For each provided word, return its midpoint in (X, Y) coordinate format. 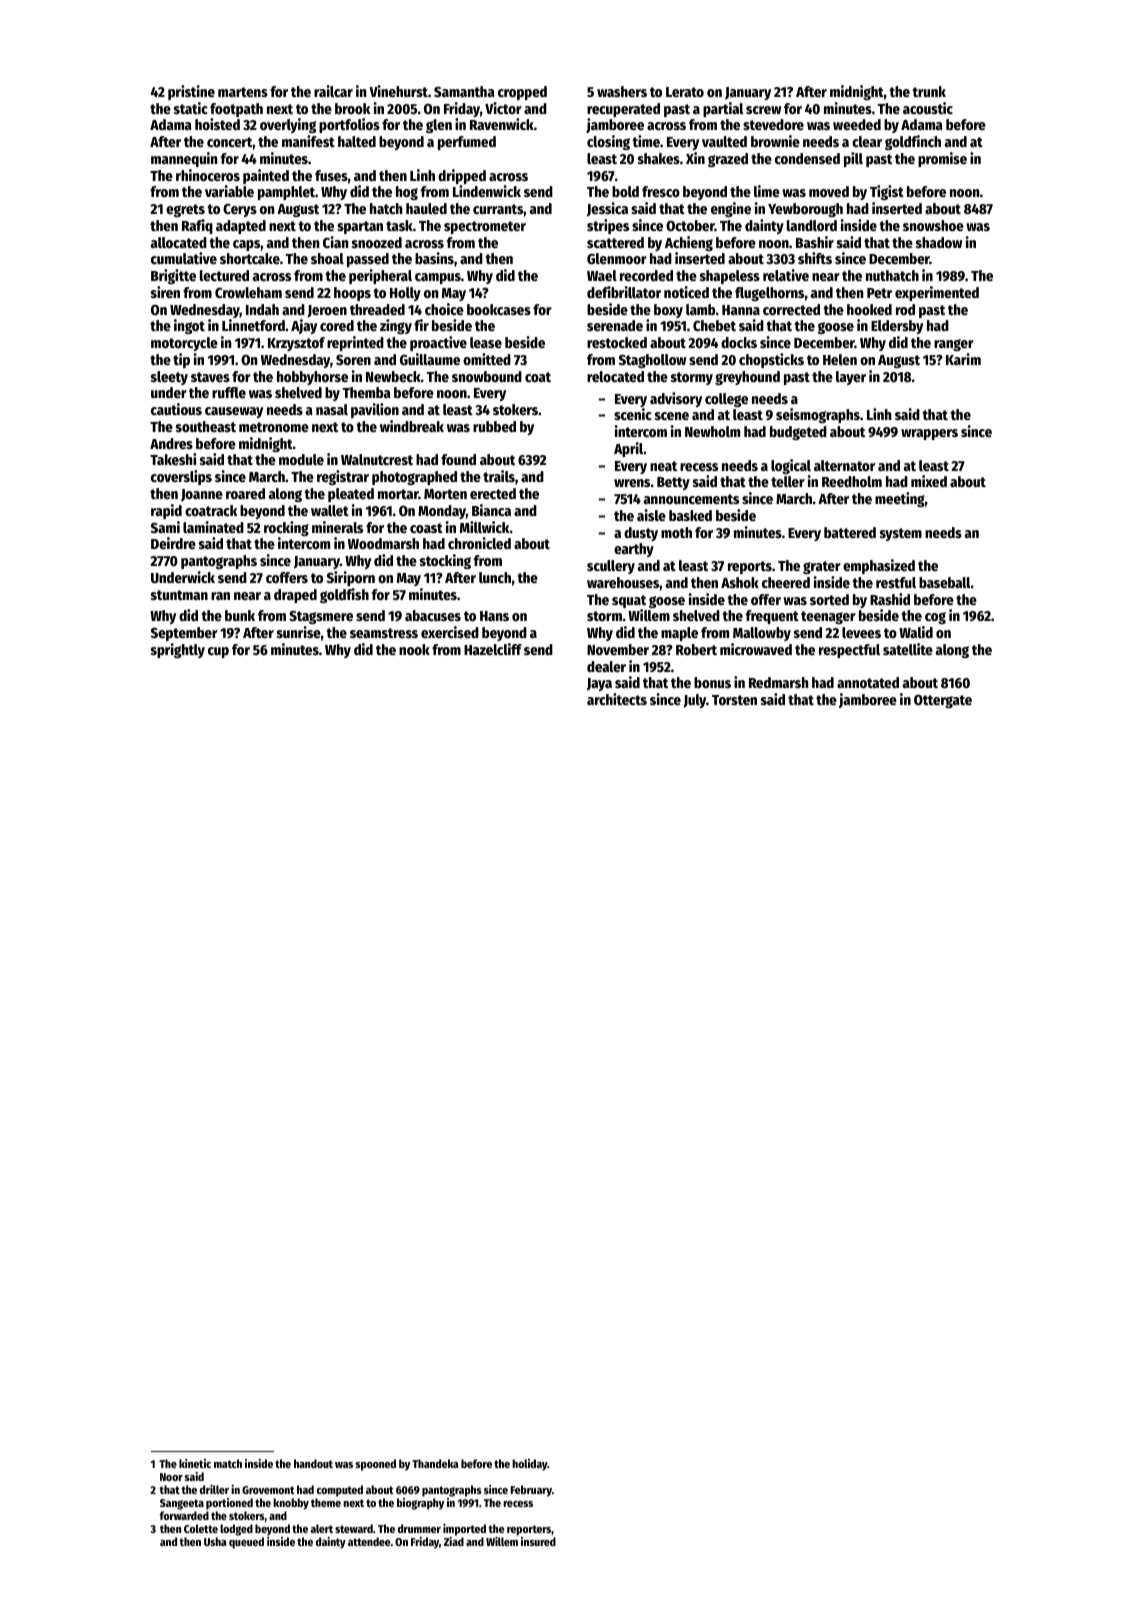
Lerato (685, 92)
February (531, 1491)
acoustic (928, 108)
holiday (529, 1465)
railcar (333, 91)
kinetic (195, 1463)
